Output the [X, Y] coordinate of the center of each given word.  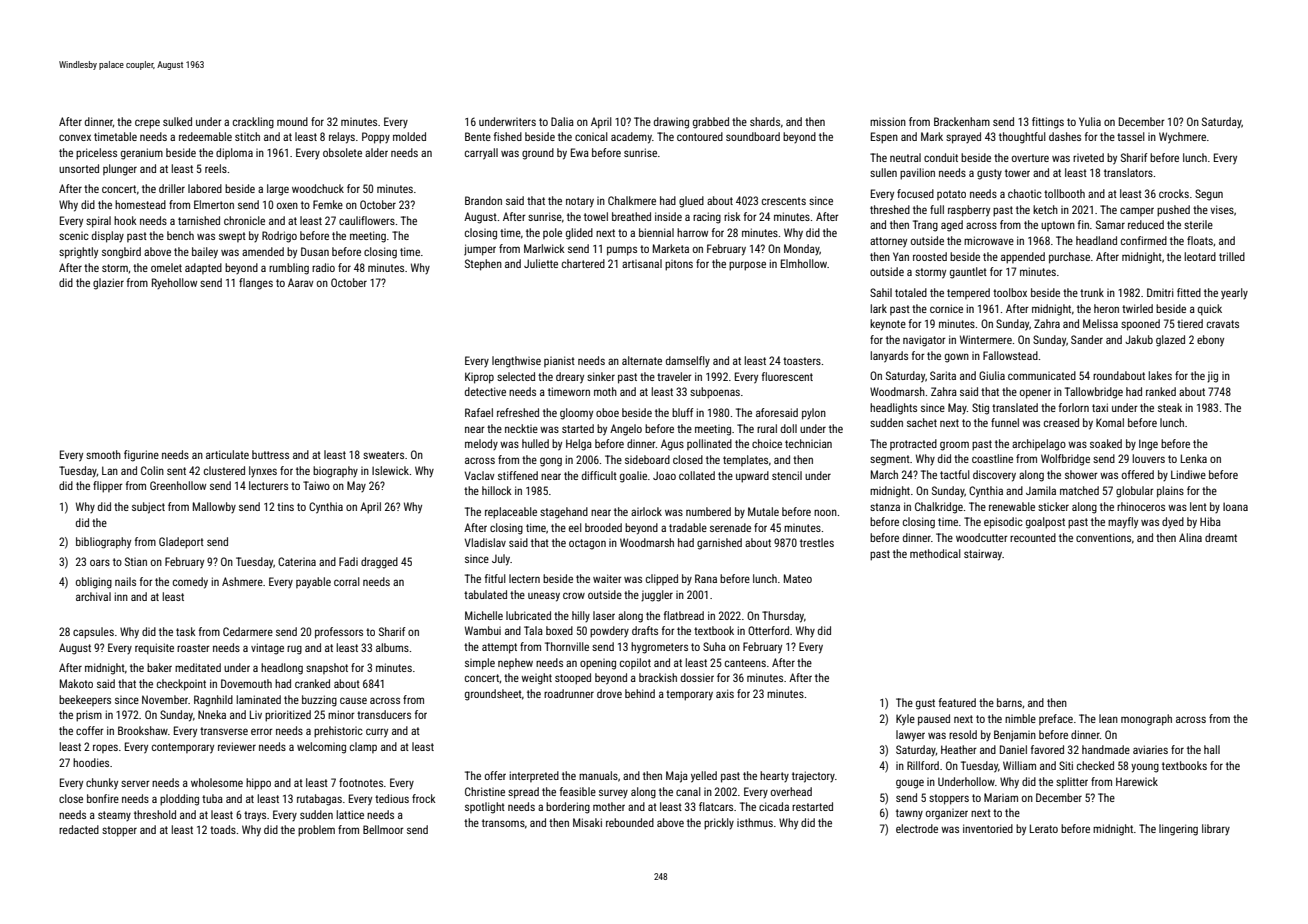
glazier [108, 284]
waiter [607, 578]
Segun [1209, 195]
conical [591, 136]
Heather [959, 749]
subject [148, 508]
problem [316, 831]
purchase [1069, 258]
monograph [1146, 720]
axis [725, 693]
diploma [234, 153]
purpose [747, 266]
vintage [267, 649]
